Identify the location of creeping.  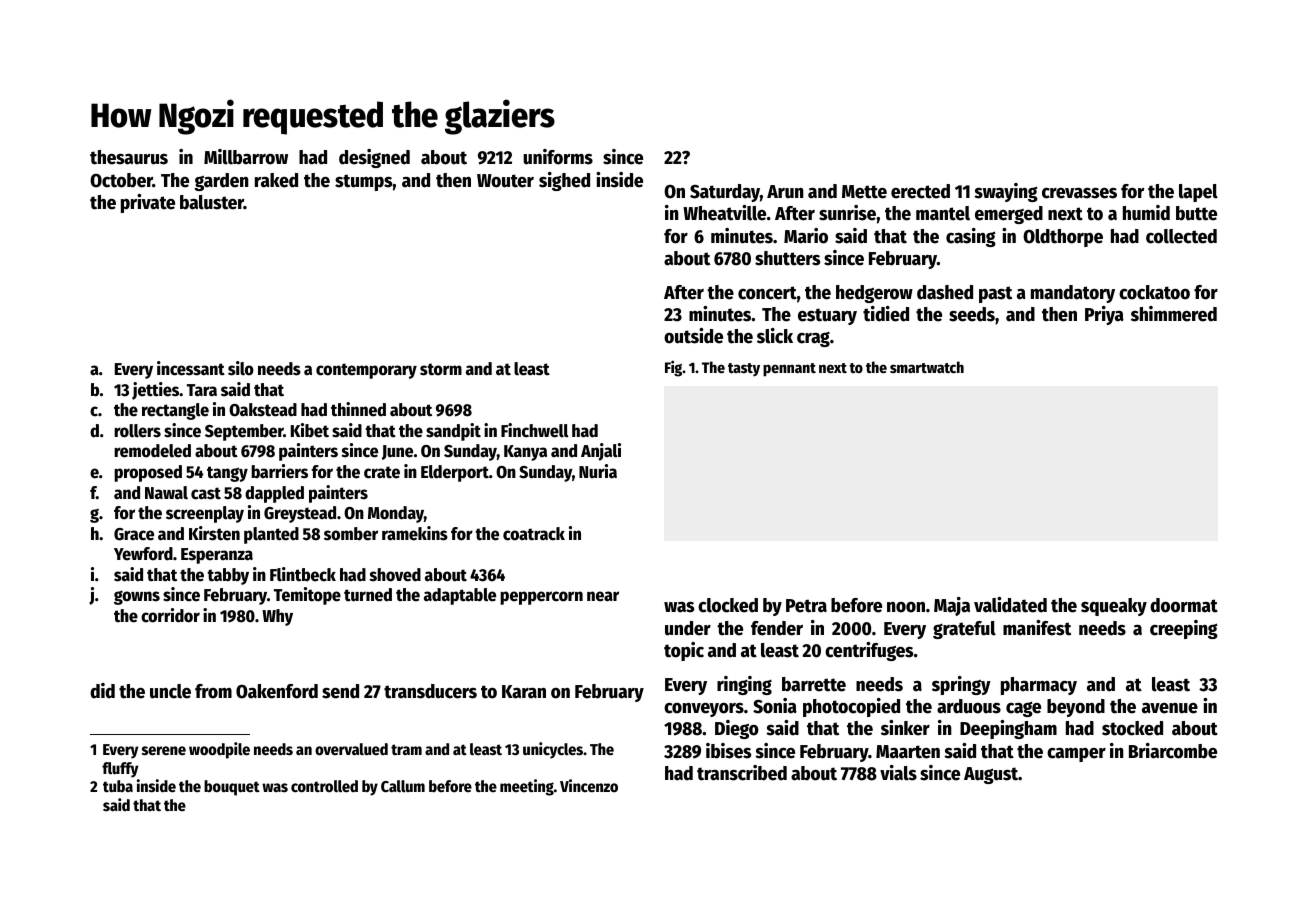
(1184, 629).
